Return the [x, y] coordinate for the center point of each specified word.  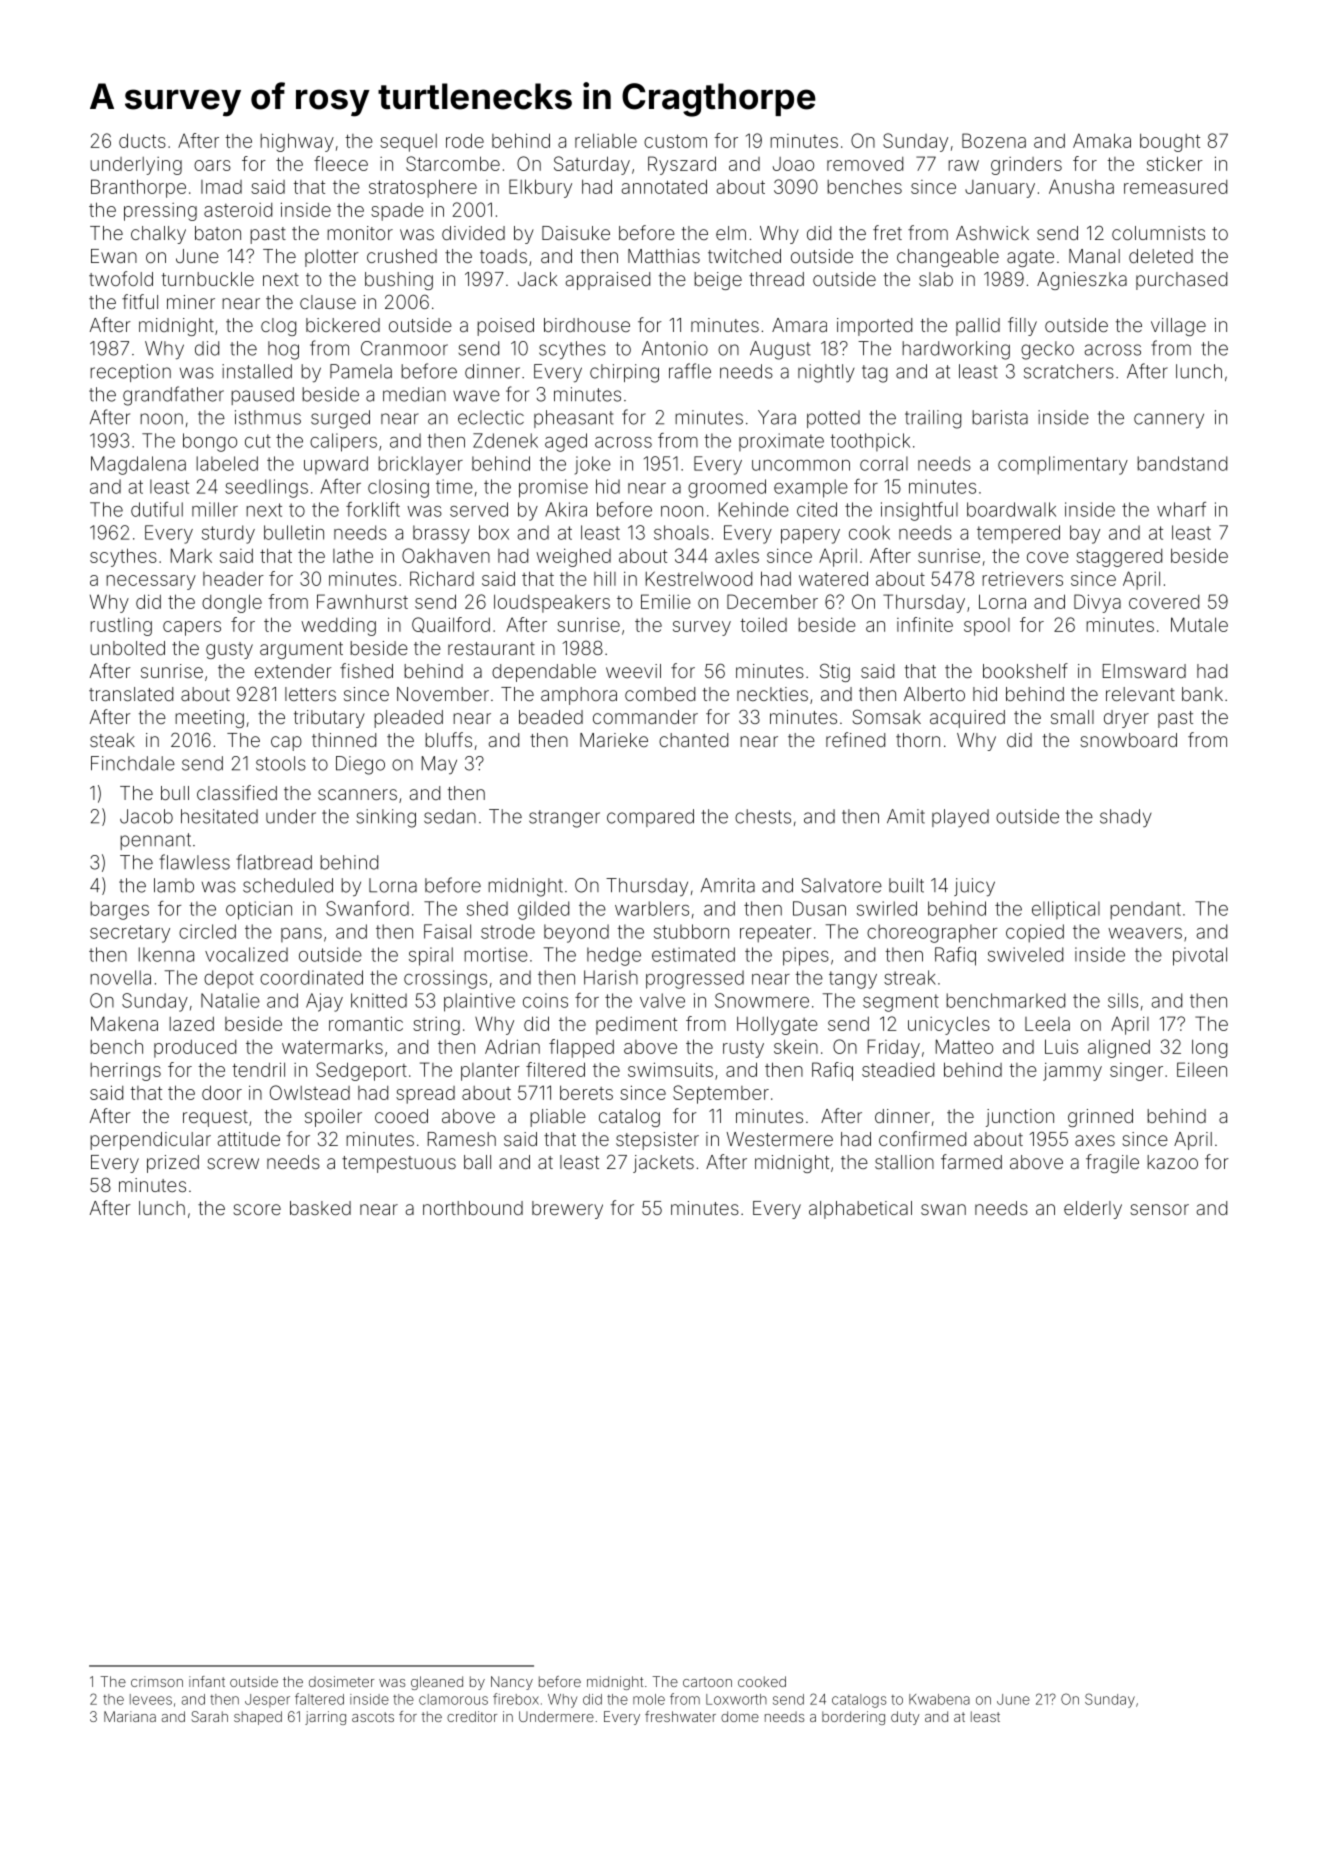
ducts [142, 140]
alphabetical [860, 1210]
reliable [606, 140]
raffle [690, 371]
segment [901, 1003]
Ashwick [992, 233]
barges [119, 910]
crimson [157, 1681]
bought [1170, 142]
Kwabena [939, 1699]
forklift [373, 509]
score [257, 1209]
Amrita [728, 885]
